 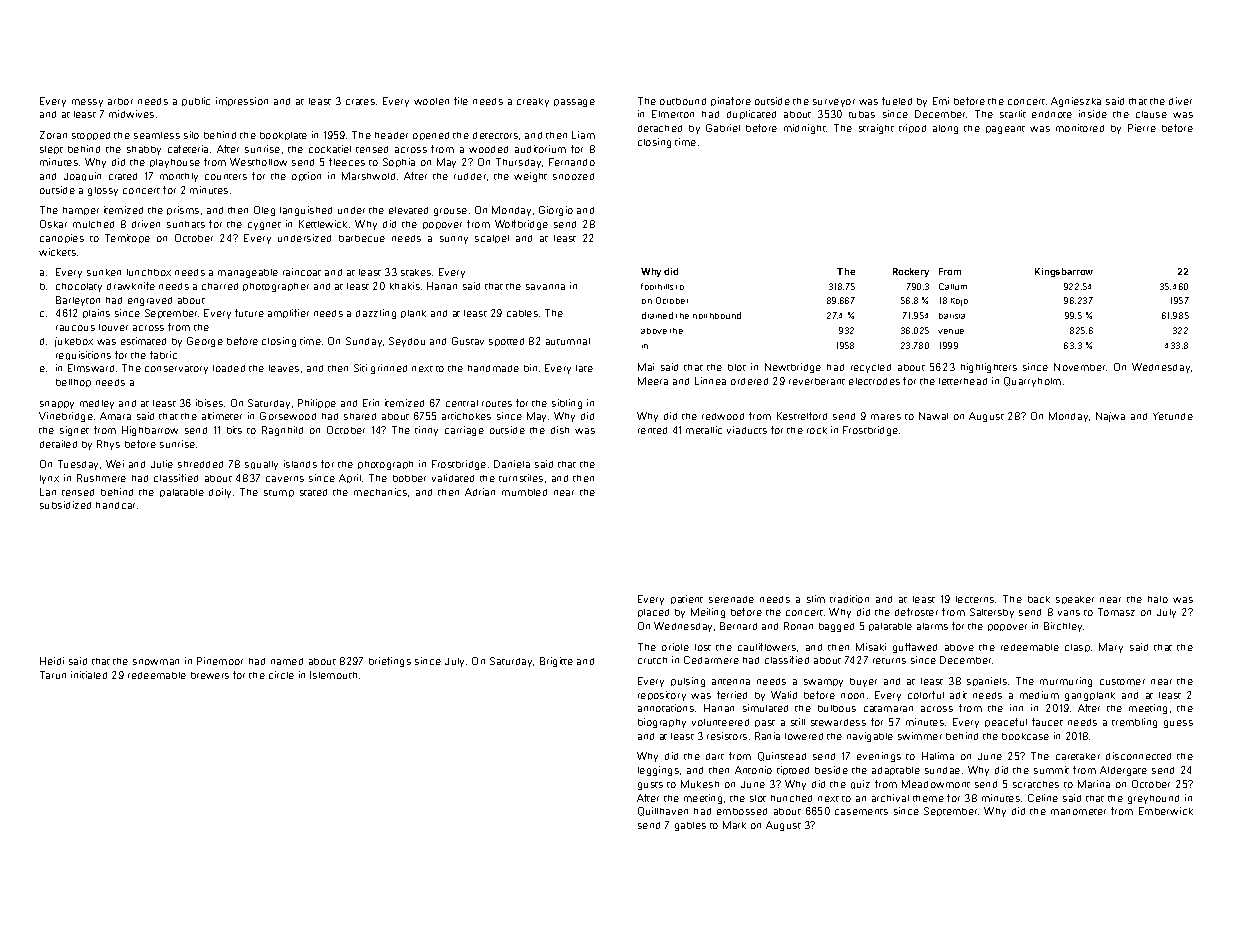 I want to click on cockatiel, so click(x=330, y=149).
